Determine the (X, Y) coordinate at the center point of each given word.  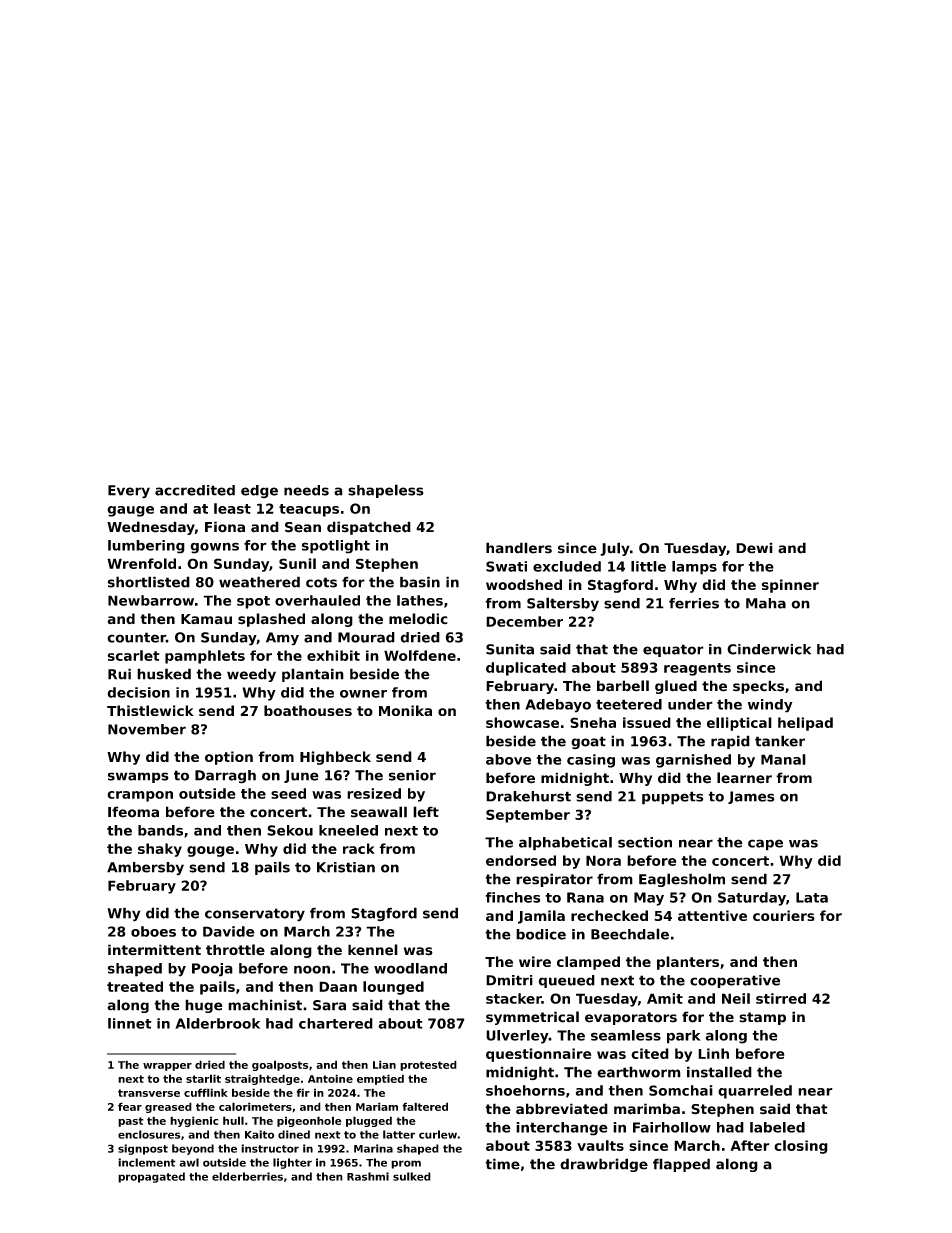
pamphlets (205, 657)
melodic (418, 619)
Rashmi (368, 1176)
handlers (519, 548)
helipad (805, 724)
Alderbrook (217, 1023)
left (426, 812)
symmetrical (532, 1018)
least (232, 508)
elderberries (247, 1176)
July (615, 549)
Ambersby (145, 869)
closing (801, 1147)
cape (765, 845)
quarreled (755, 1092)
